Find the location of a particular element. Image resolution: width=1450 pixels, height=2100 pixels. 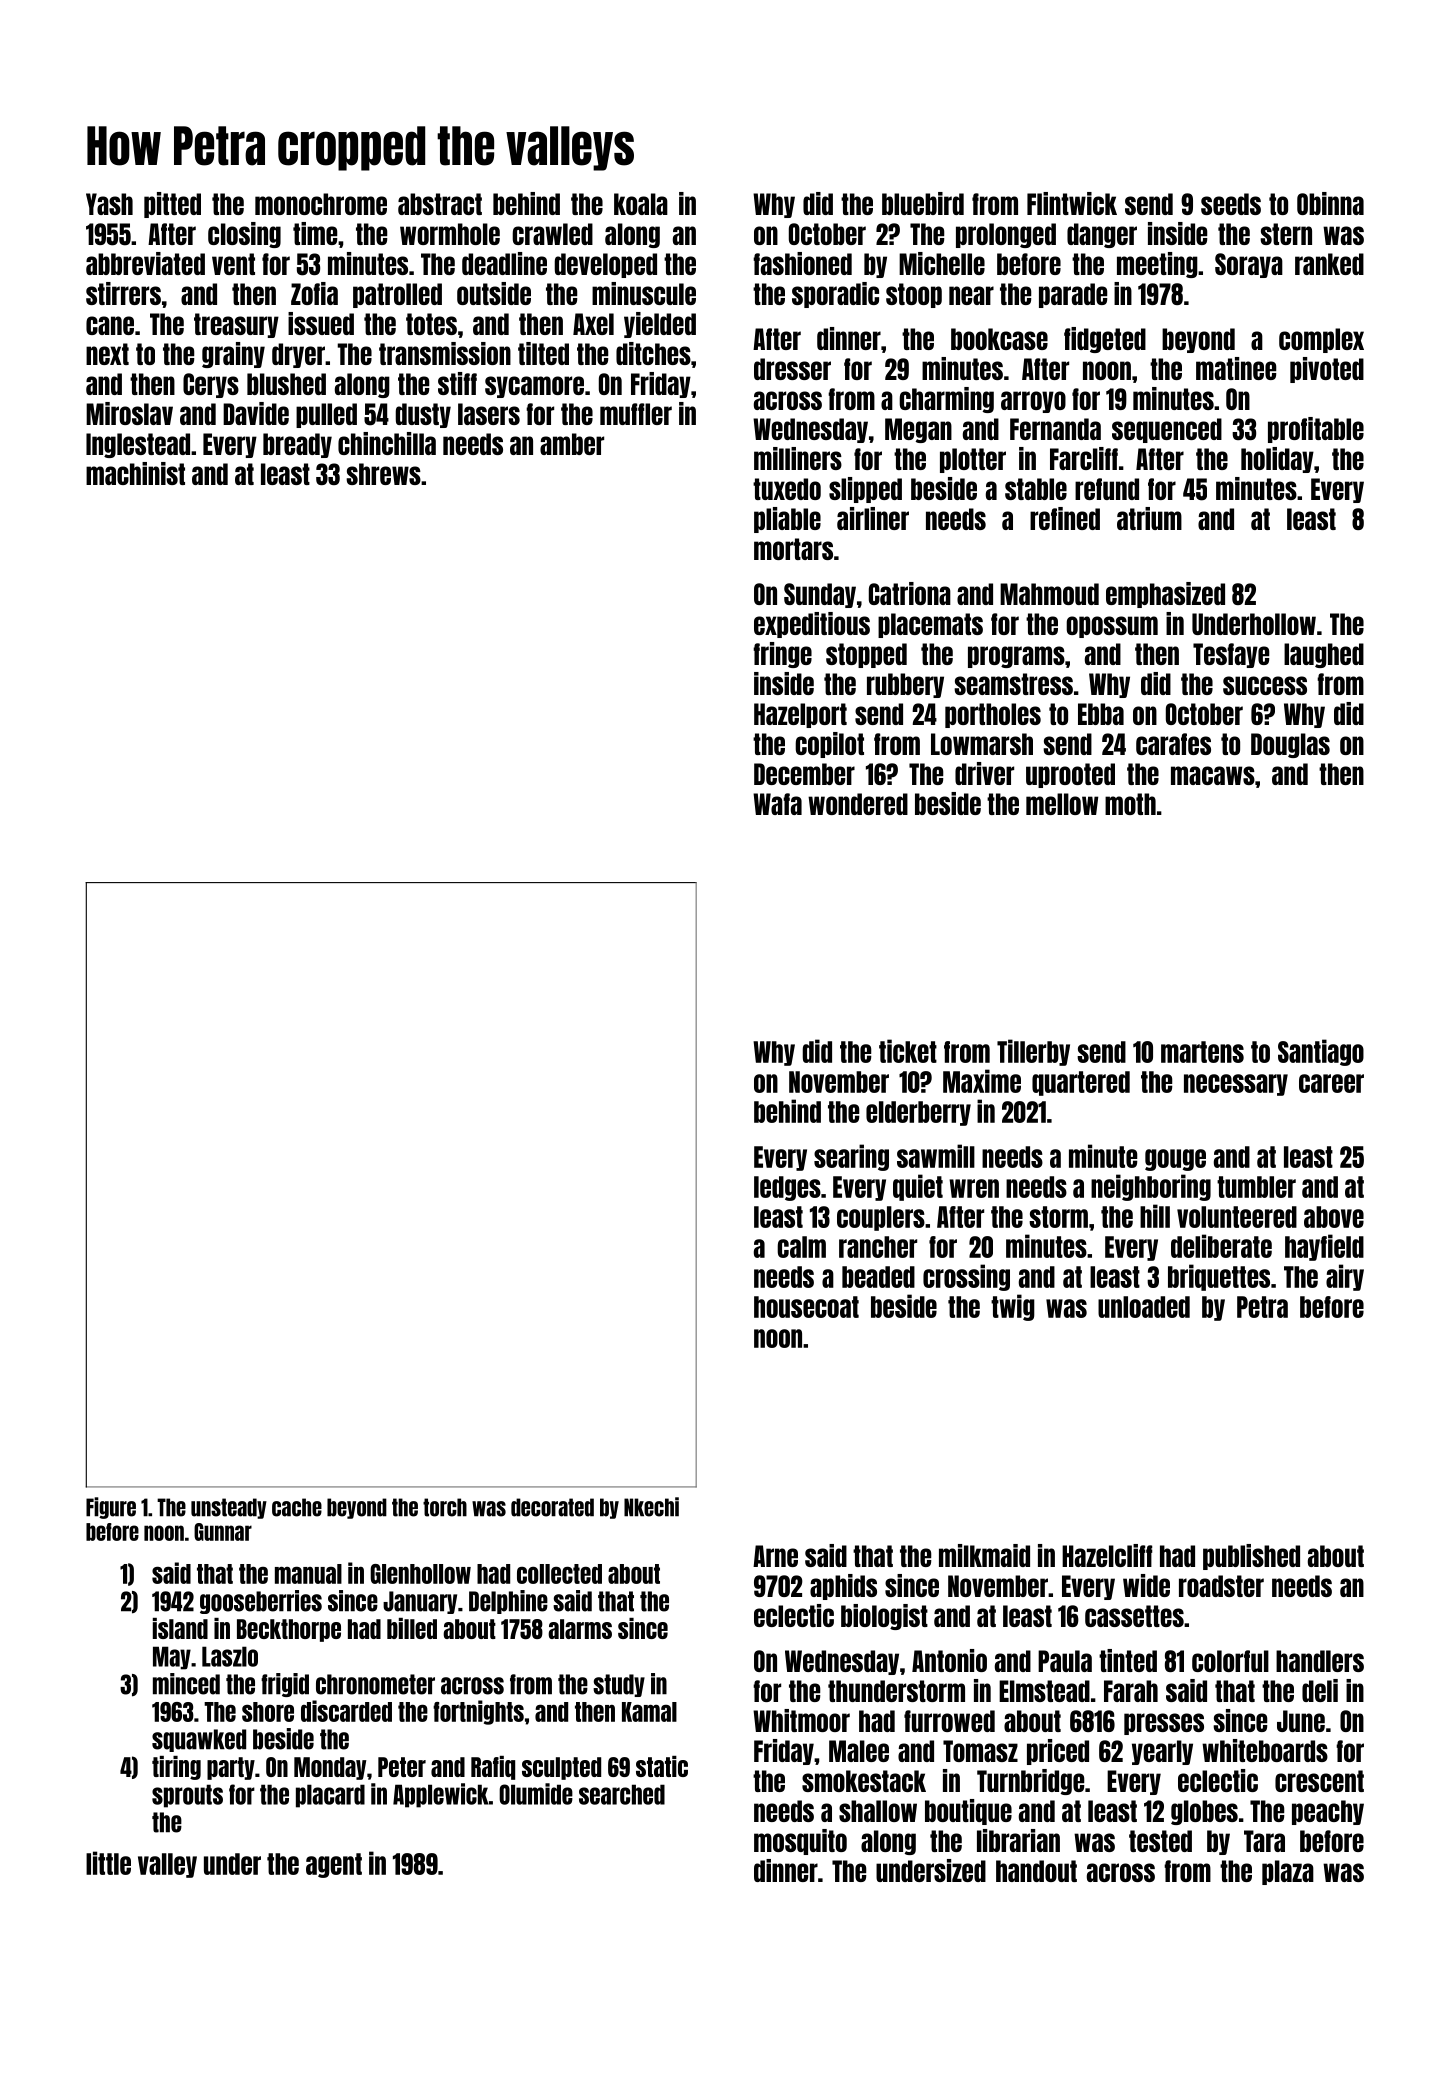

Soraya is located at coordinates (1249, 265).
